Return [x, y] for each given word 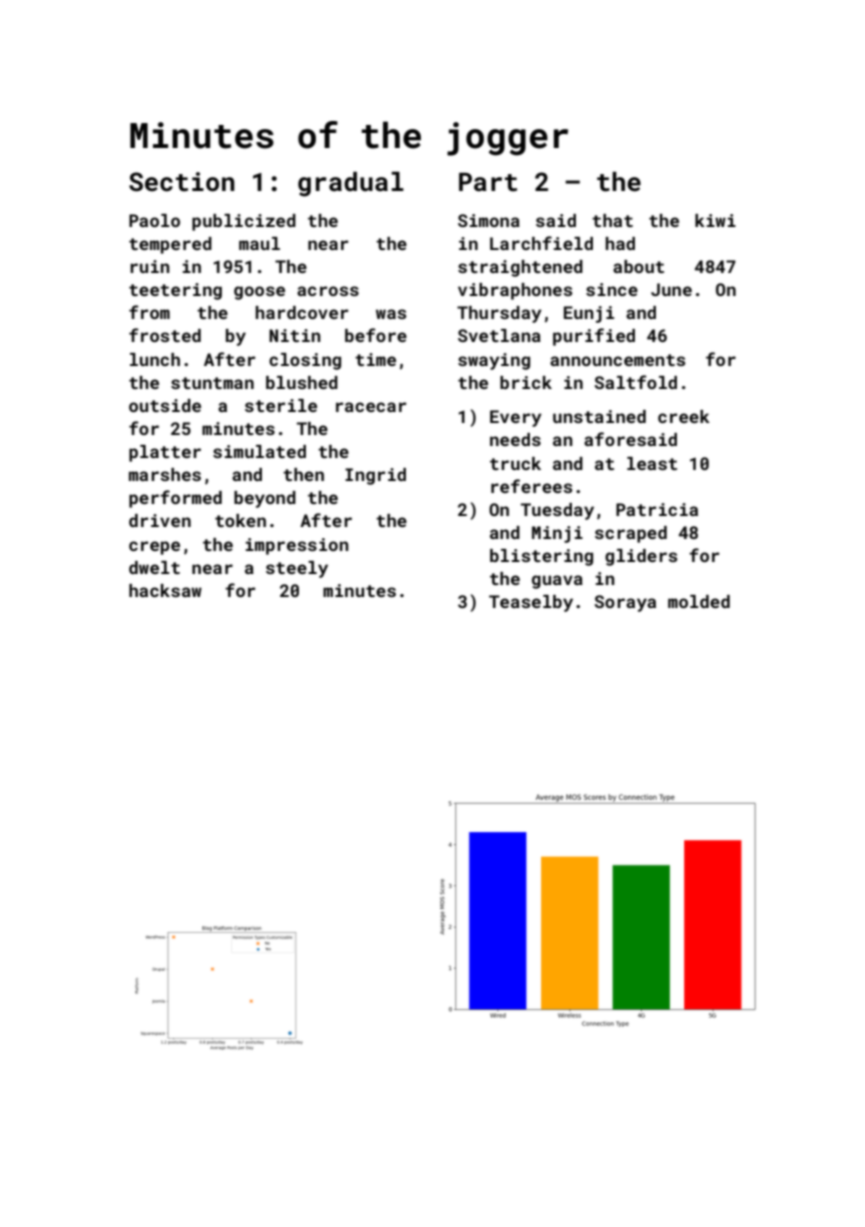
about [638, 266]
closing [305, 361]
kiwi [715, 220]
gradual [351, 184]
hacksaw [165, 590]
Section [182, 182]
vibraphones [515, 291]
